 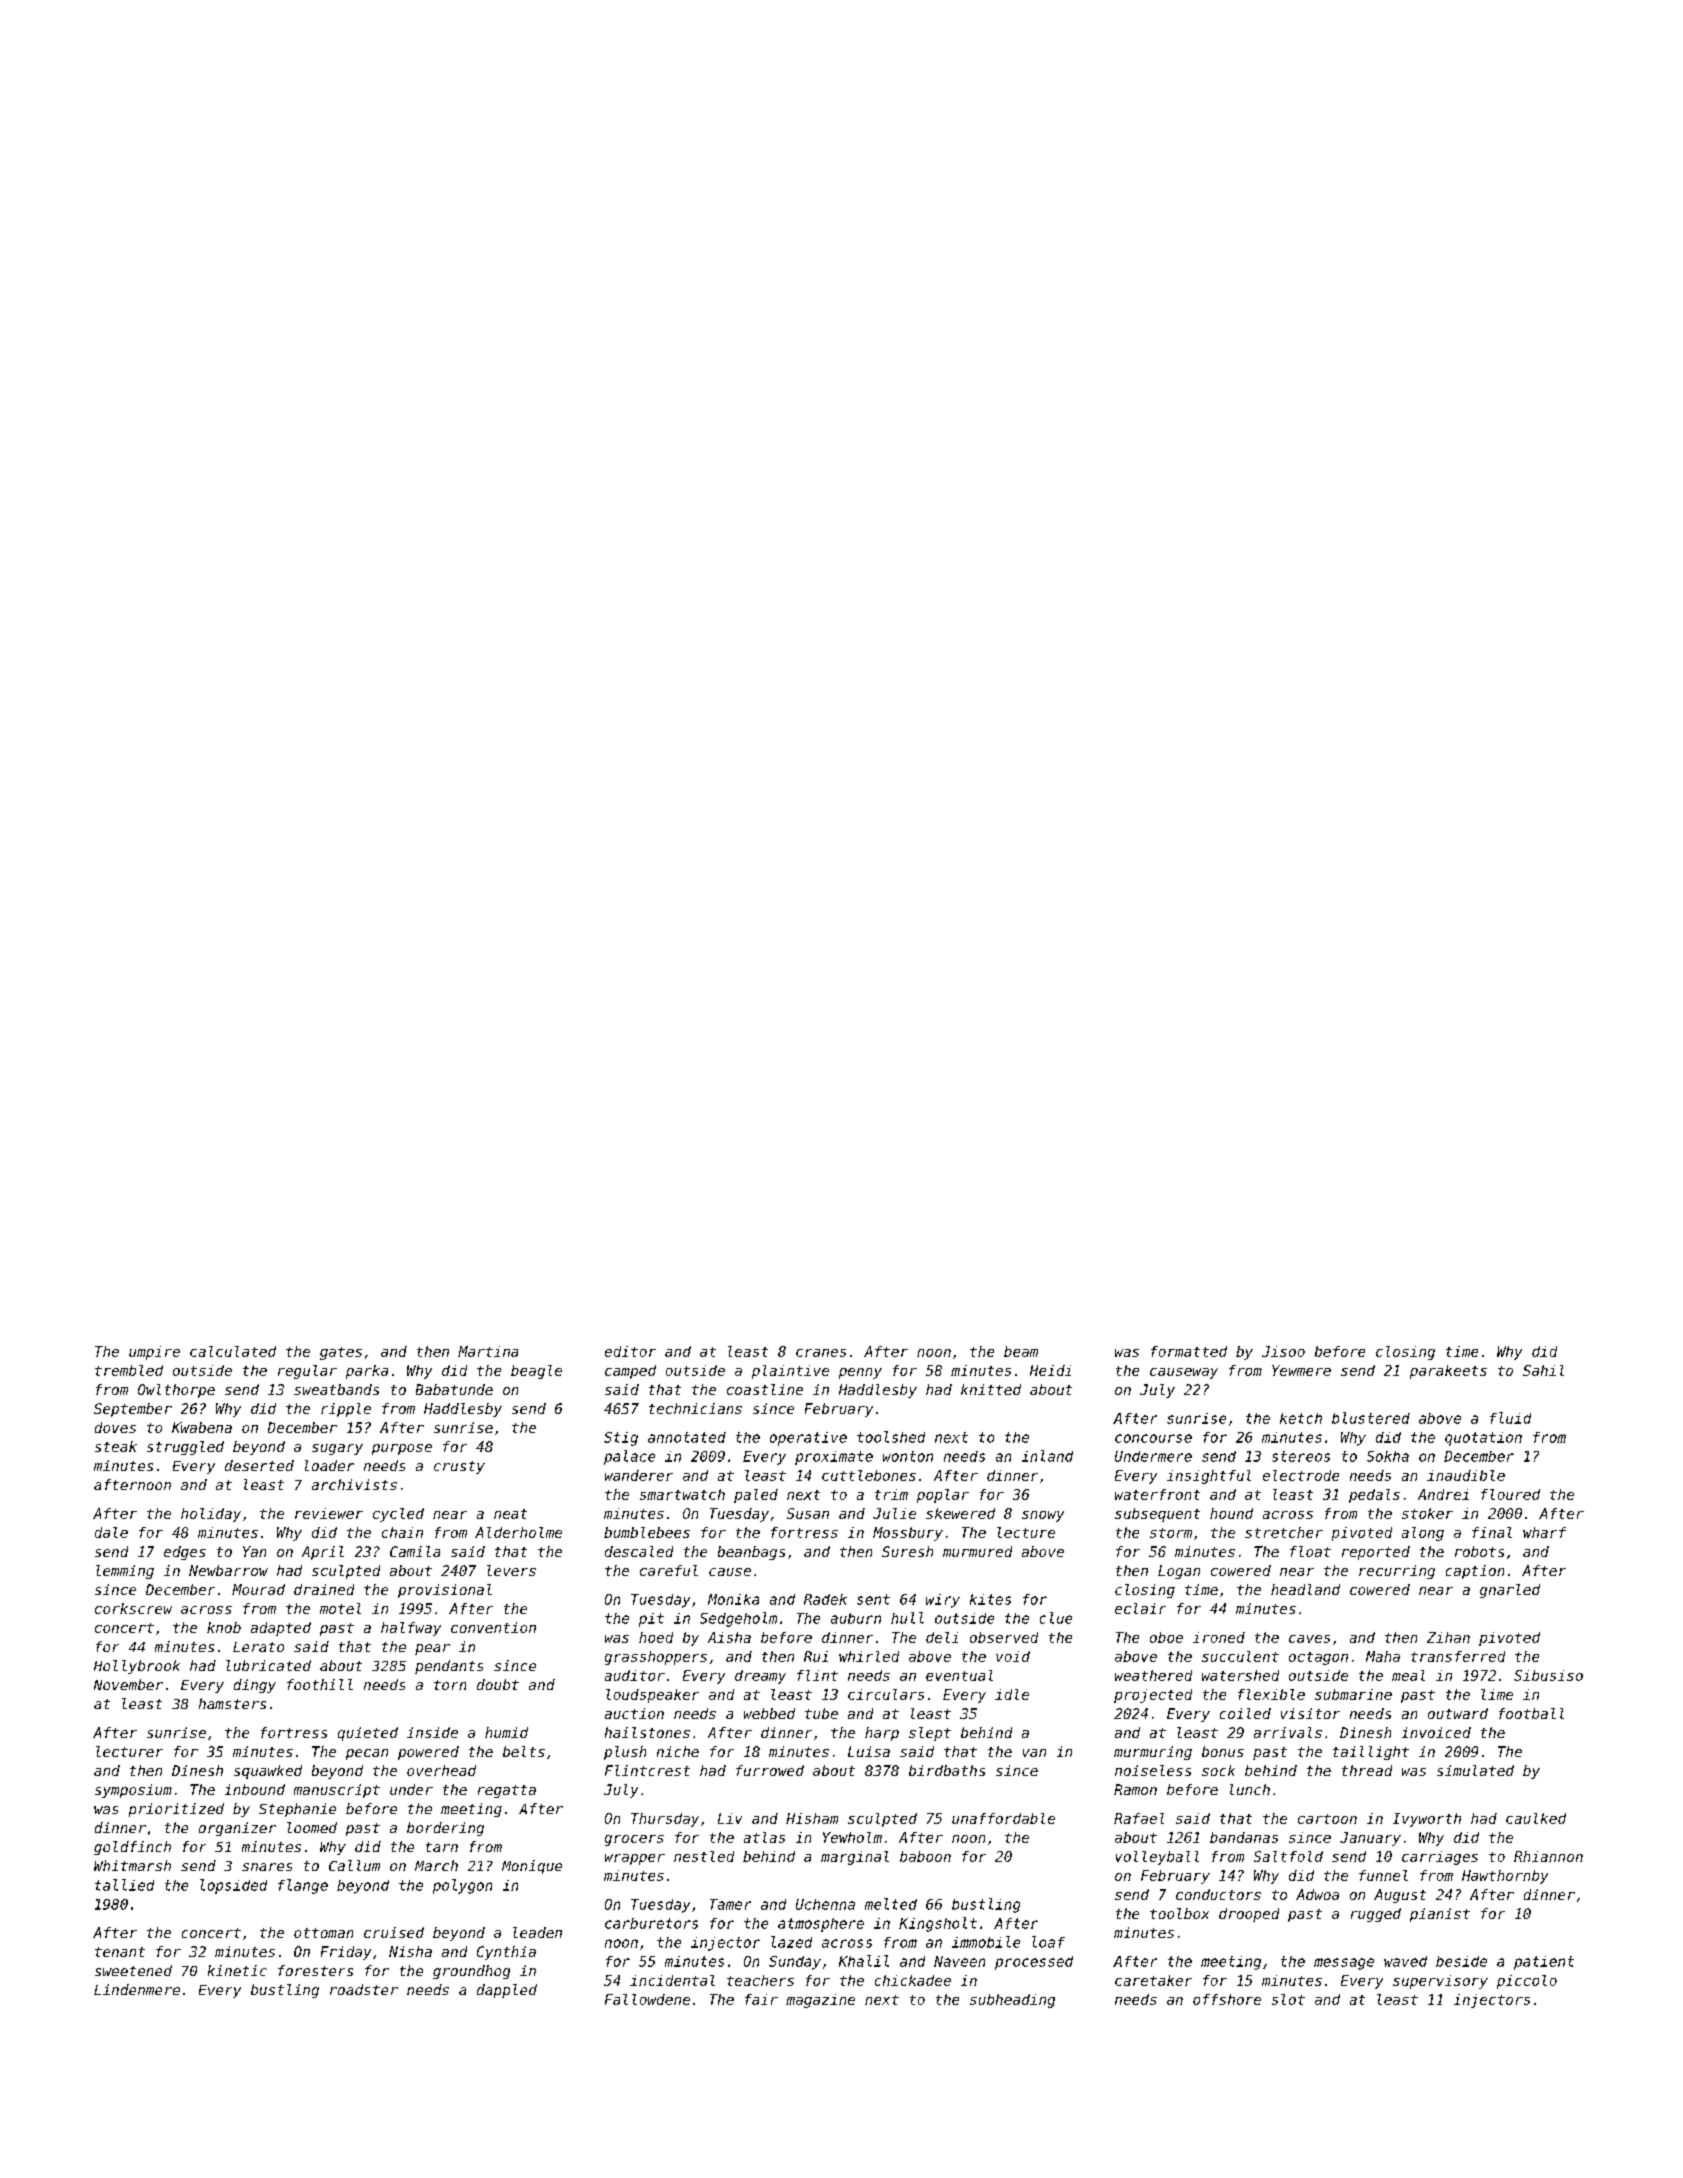 What do you see at coordinates (1543, 1370) in the screenshot?
I see `Sahil` at bounding box center [1543, 1370].
